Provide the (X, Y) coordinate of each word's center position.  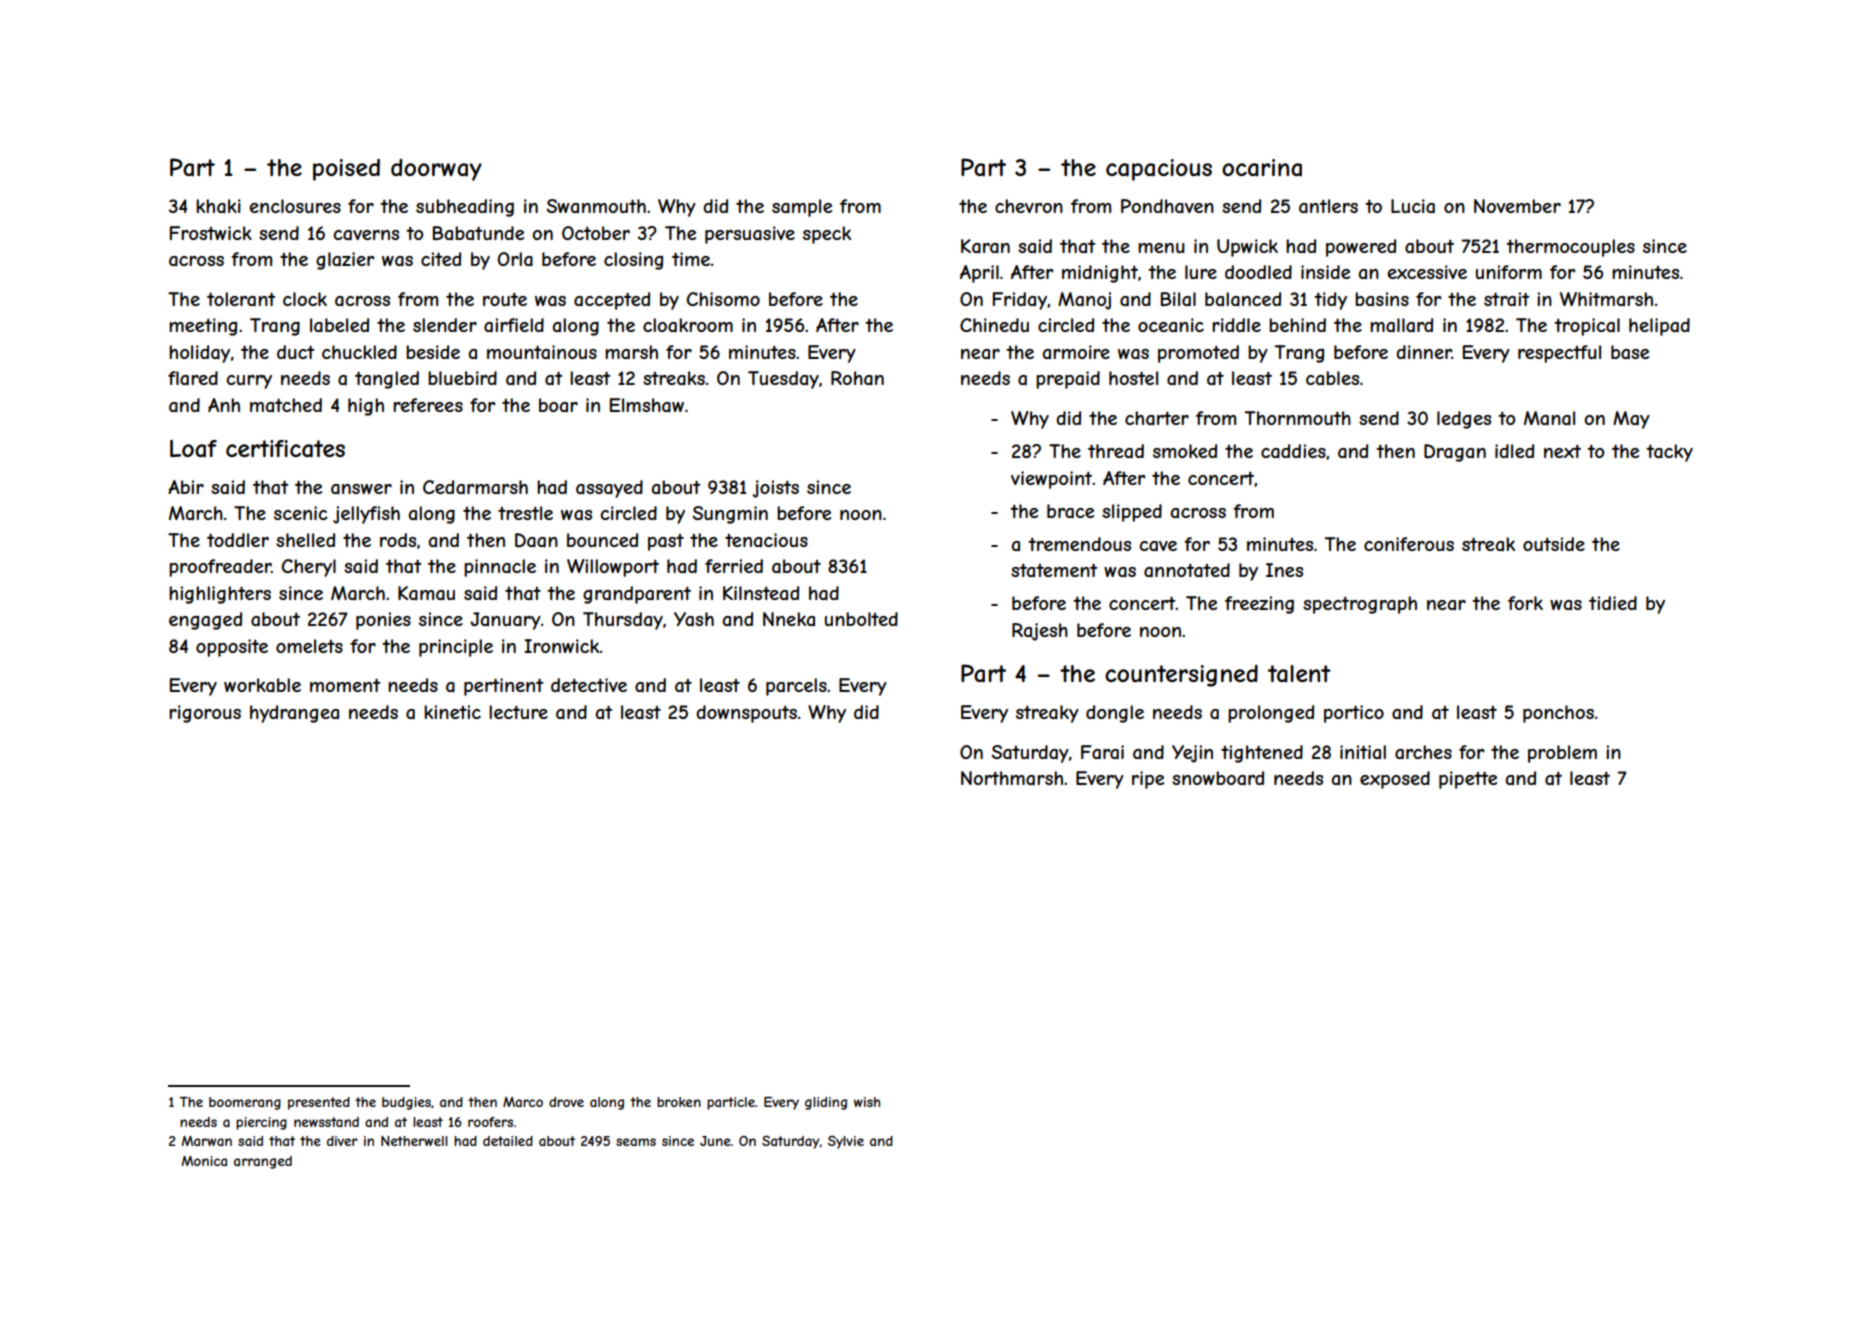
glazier (345, 261)
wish (867, 1102)
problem (1562, 754)
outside (1554, 544)
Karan (985, 246)
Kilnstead (761, 593)
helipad (1659, 327)
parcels (796, 687)
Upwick (1247, 248)
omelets (309, 646)
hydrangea (294, 714)
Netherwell (414, 1141)
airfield (514, 325)
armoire (1076, 352)
